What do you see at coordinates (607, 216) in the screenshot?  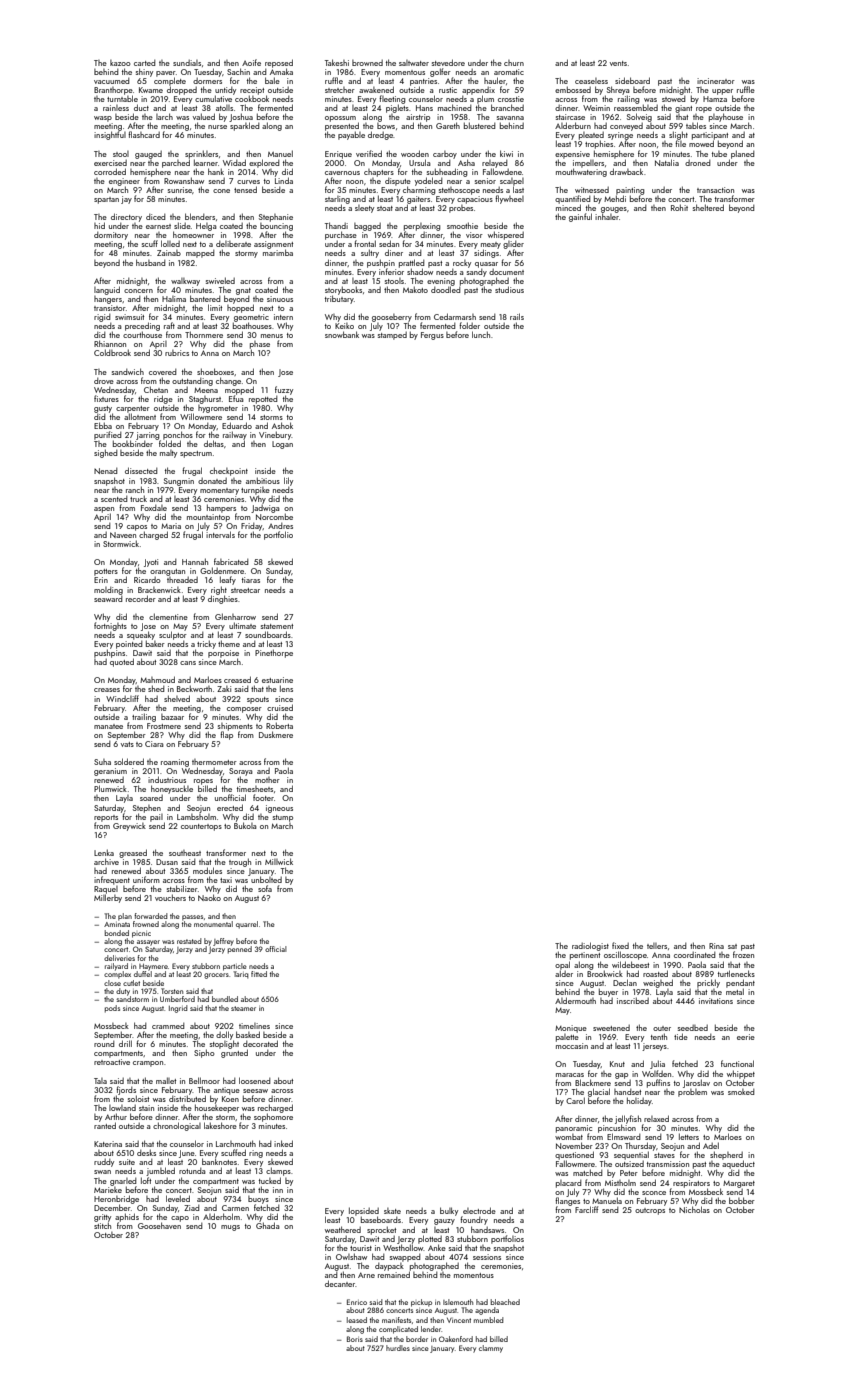 I see `inhaler` at bounding box center [607, 216].
